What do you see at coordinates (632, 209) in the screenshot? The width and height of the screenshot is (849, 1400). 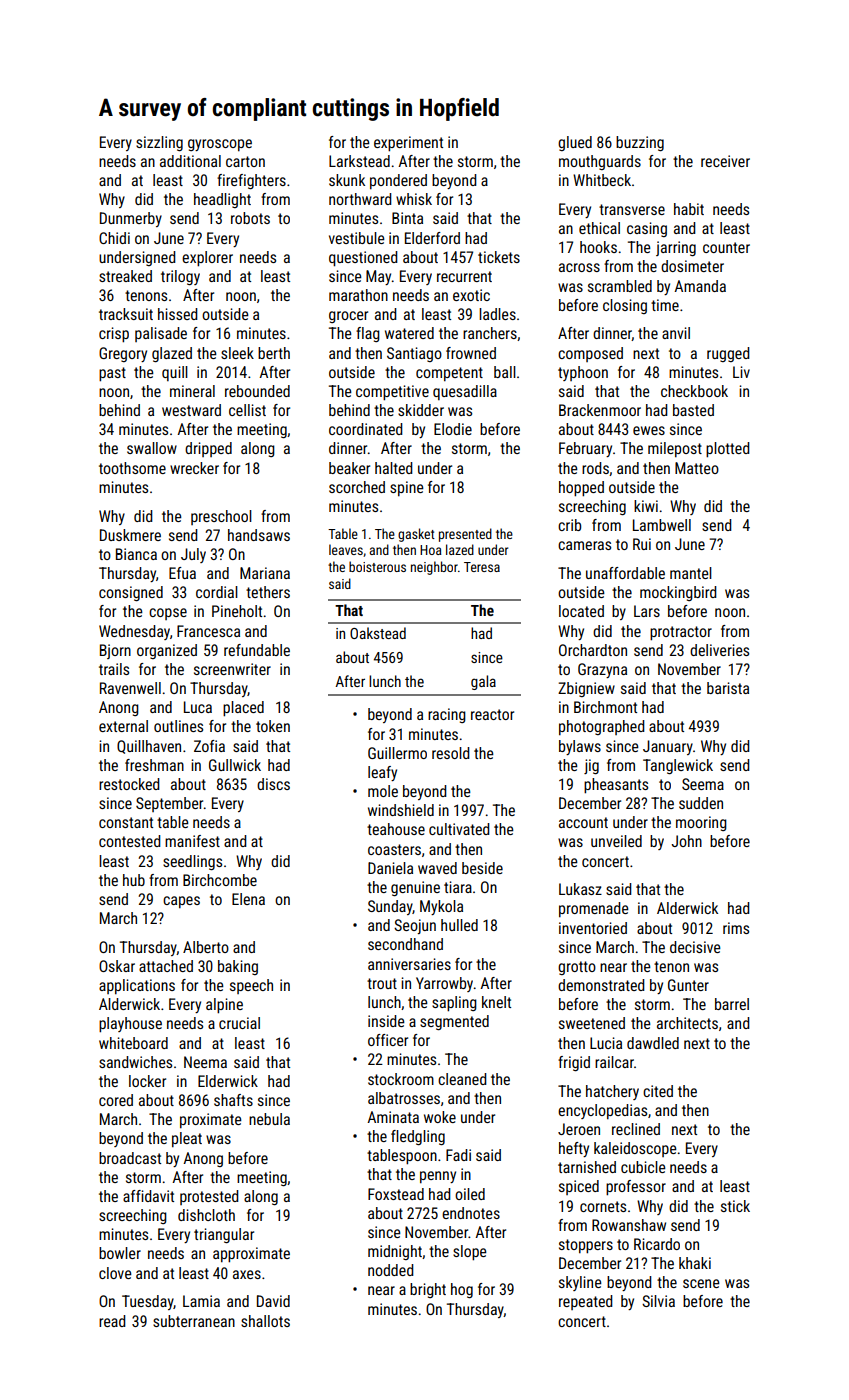 I see `transverse` at bounding box center [632, 209].
